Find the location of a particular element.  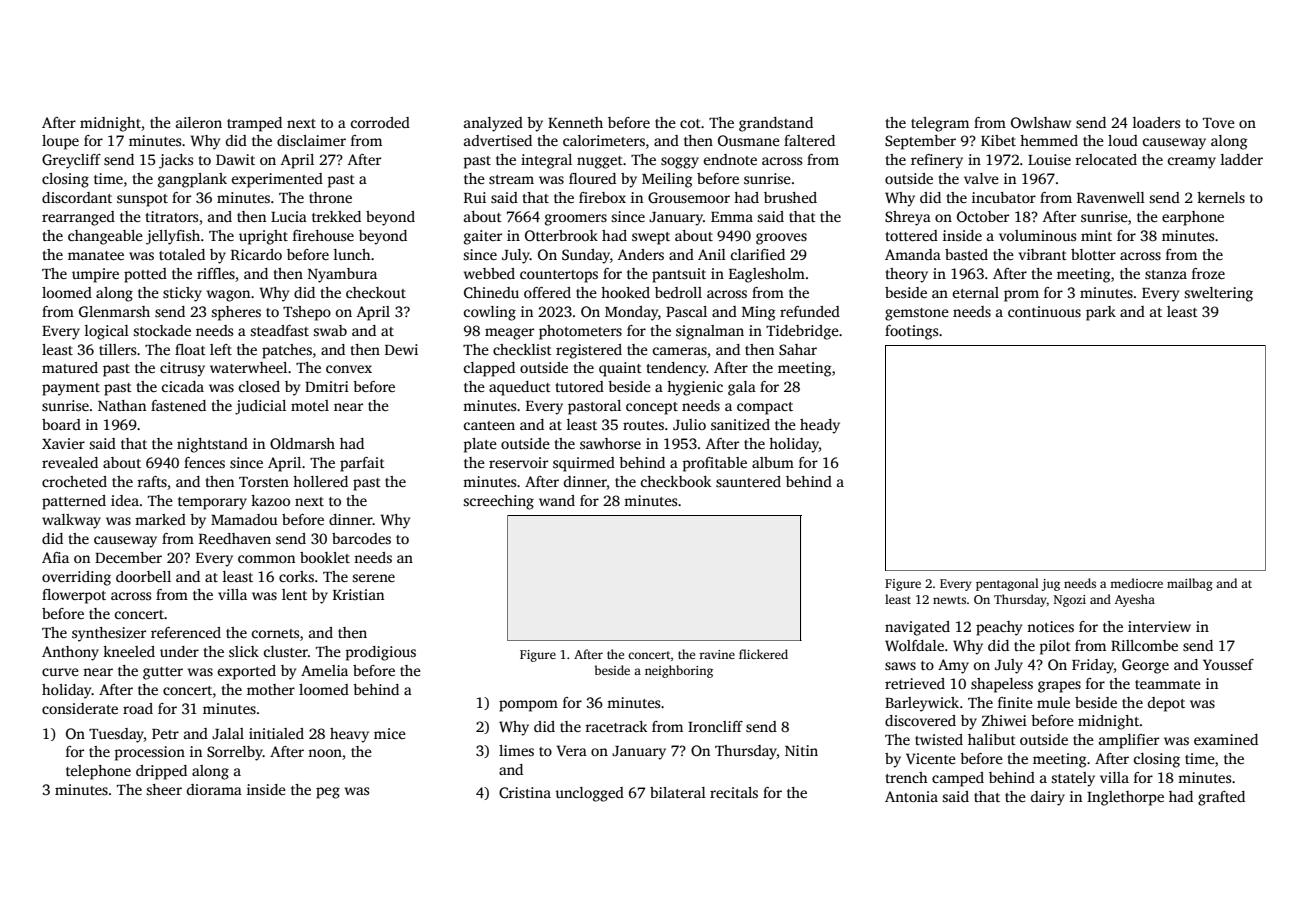

Jalal is located at coordinates (228, 733).
